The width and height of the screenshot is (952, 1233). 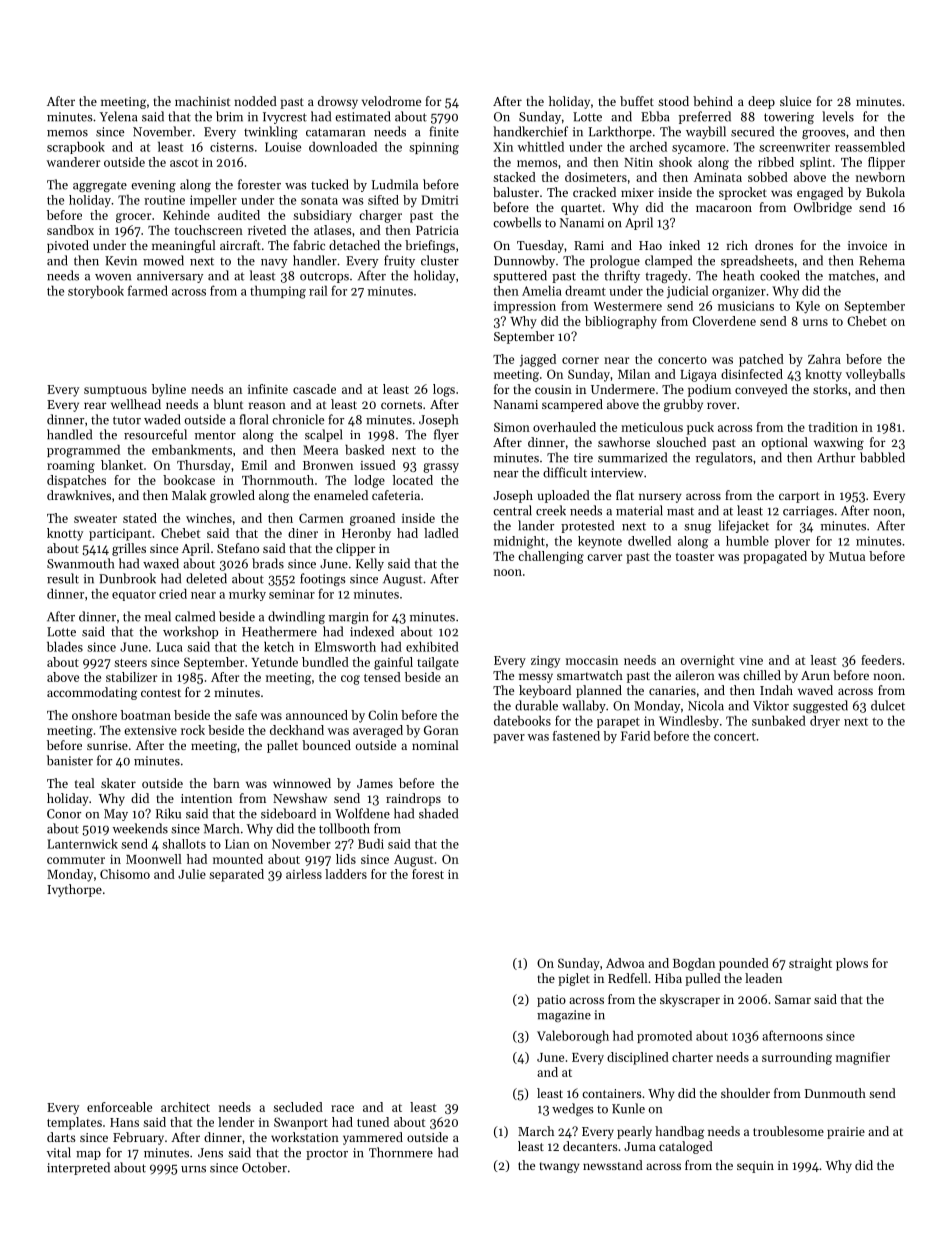 I want to click on ladled, so click(x=441, y=533).
